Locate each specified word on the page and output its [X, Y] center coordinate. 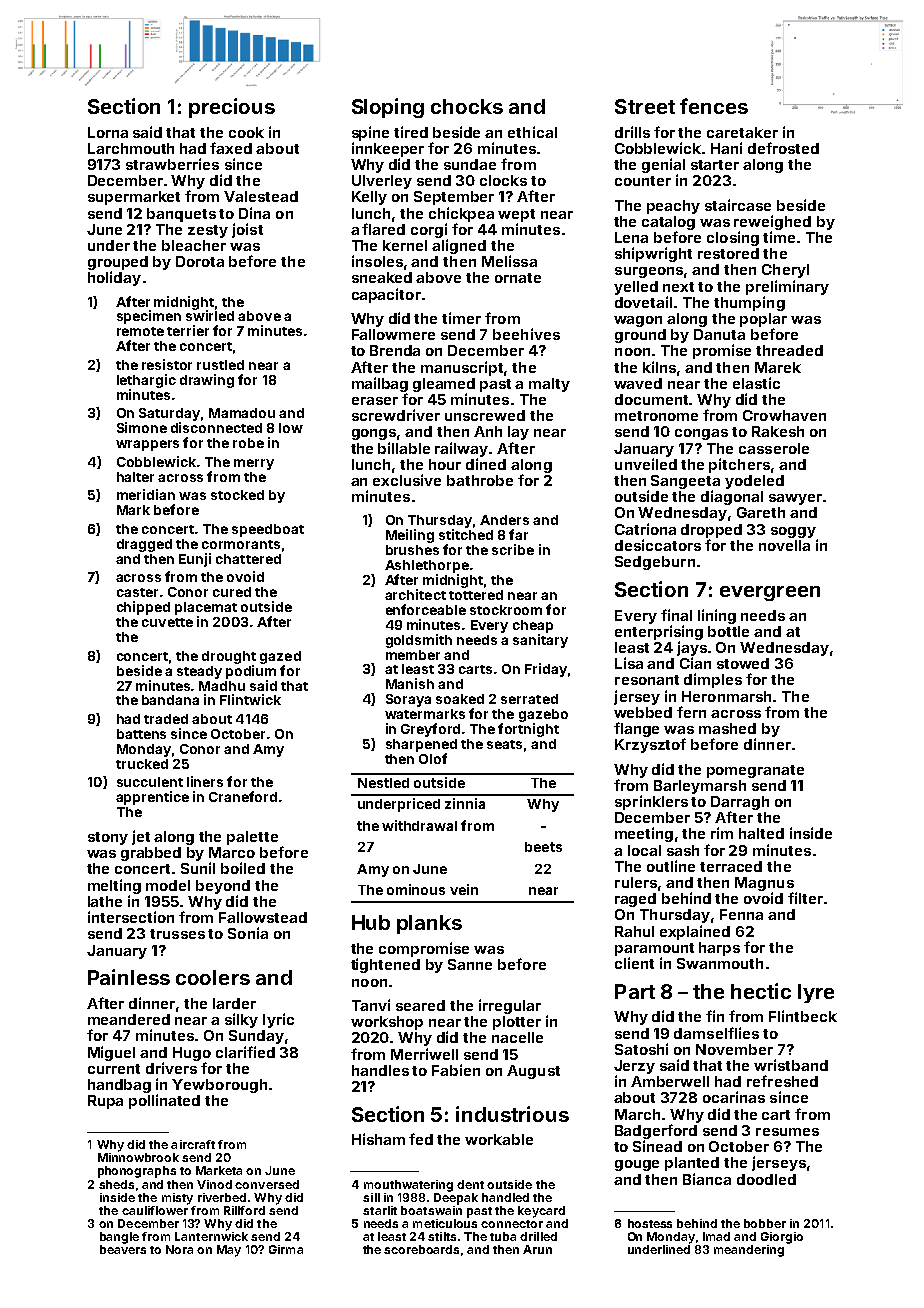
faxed [231, 148]
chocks [467, 106]
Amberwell [670, 1081]
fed [421, 1139]
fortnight [528, 730]
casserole [774, 448]
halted [761, 833]
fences [714, 106]
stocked [237, 495]
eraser [375, 401]
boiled [243, 868]
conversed [267, 1184]
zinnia [465, 803]
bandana [170, 700]
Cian [695, 663]
